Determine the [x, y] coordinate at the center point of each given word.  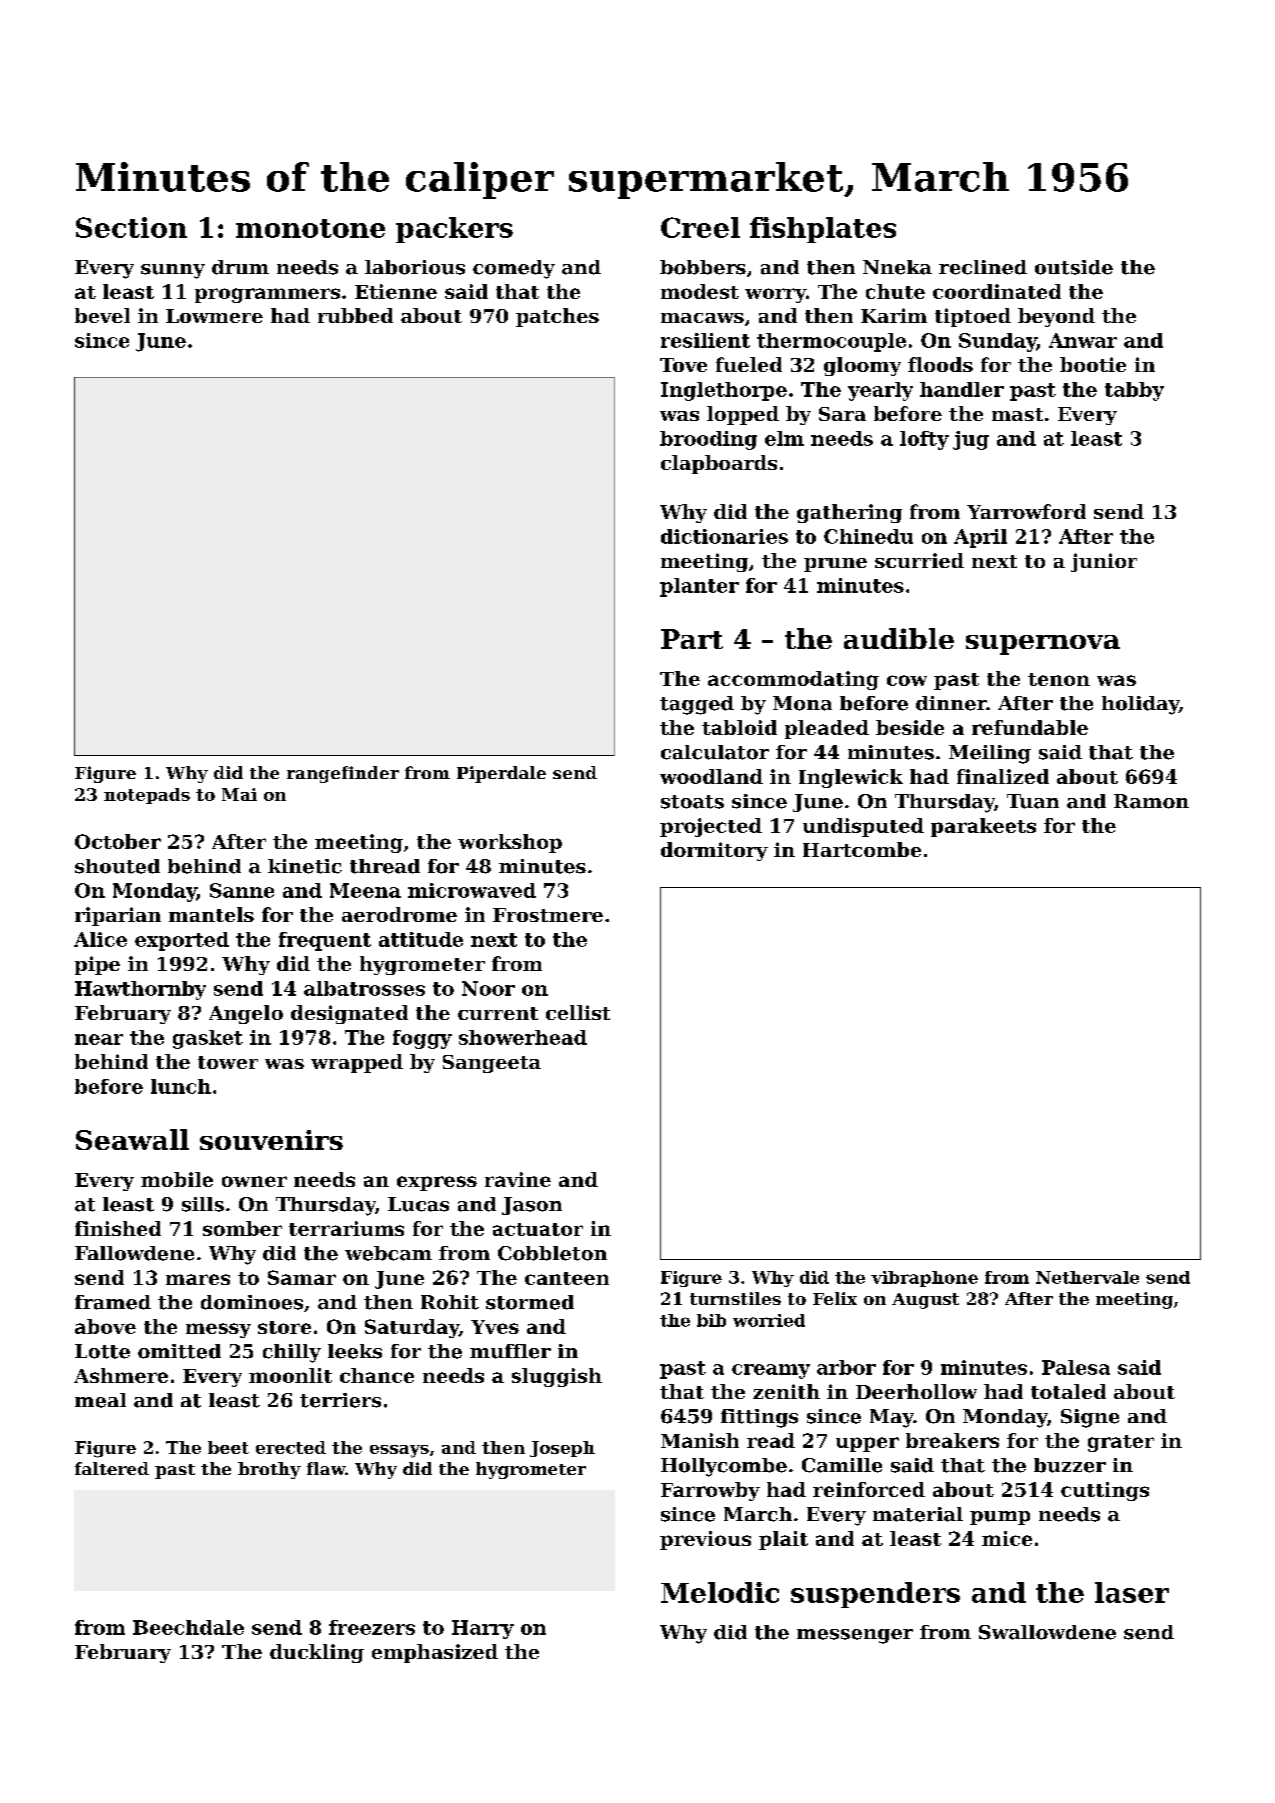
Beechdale [188, 1627]
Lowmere [214, 316]
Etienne [396, 291]
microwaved [472, 890]
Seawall [132, 1139]
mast [1017, 414]
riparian [118, 916]
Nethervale [1087, 1277]
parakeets [983, 827]
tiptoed [973, 317]
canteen [567, 1278]
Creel [700, 227]
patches [557, 317]
